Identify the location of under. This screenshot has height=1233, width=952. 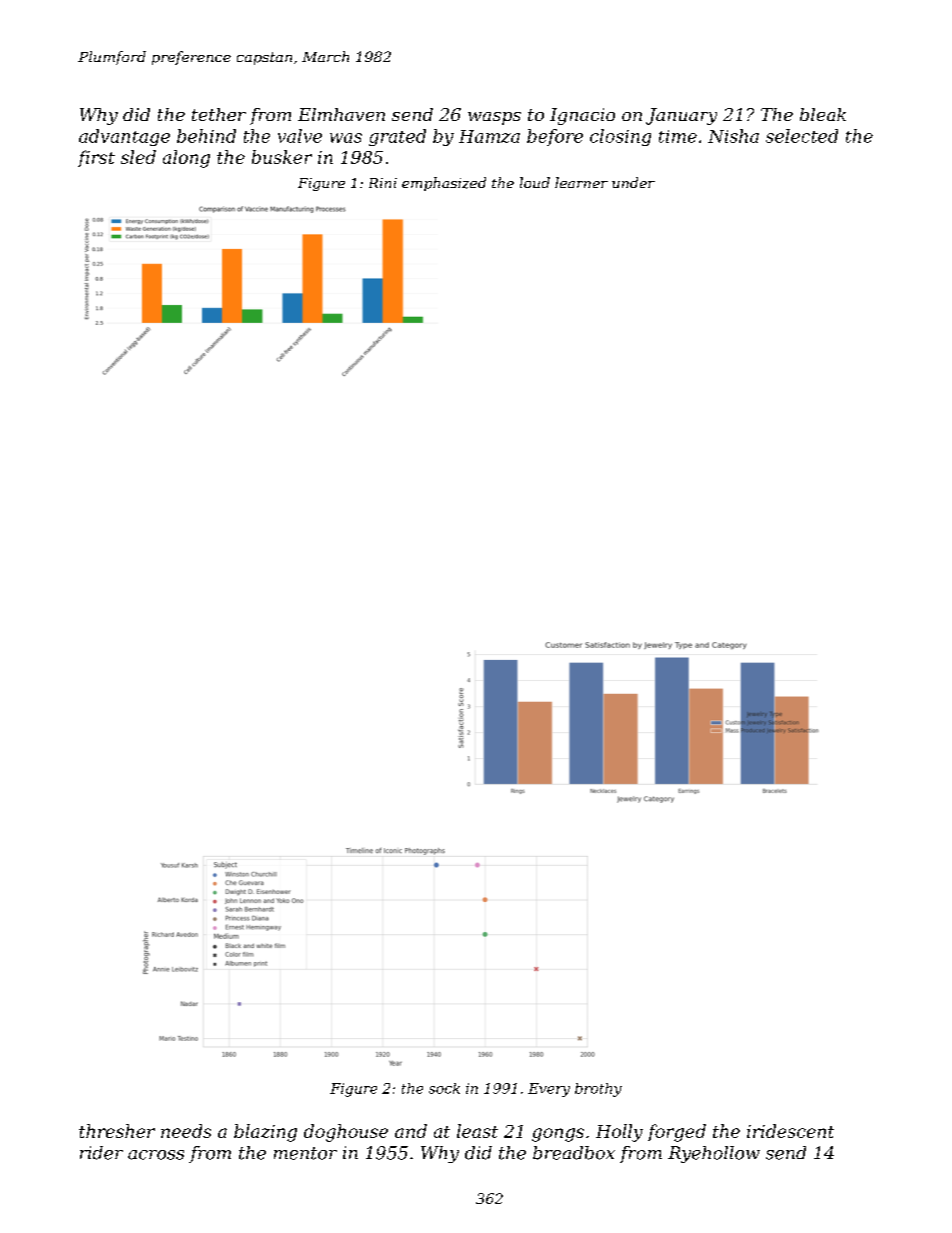
(633, 182).
